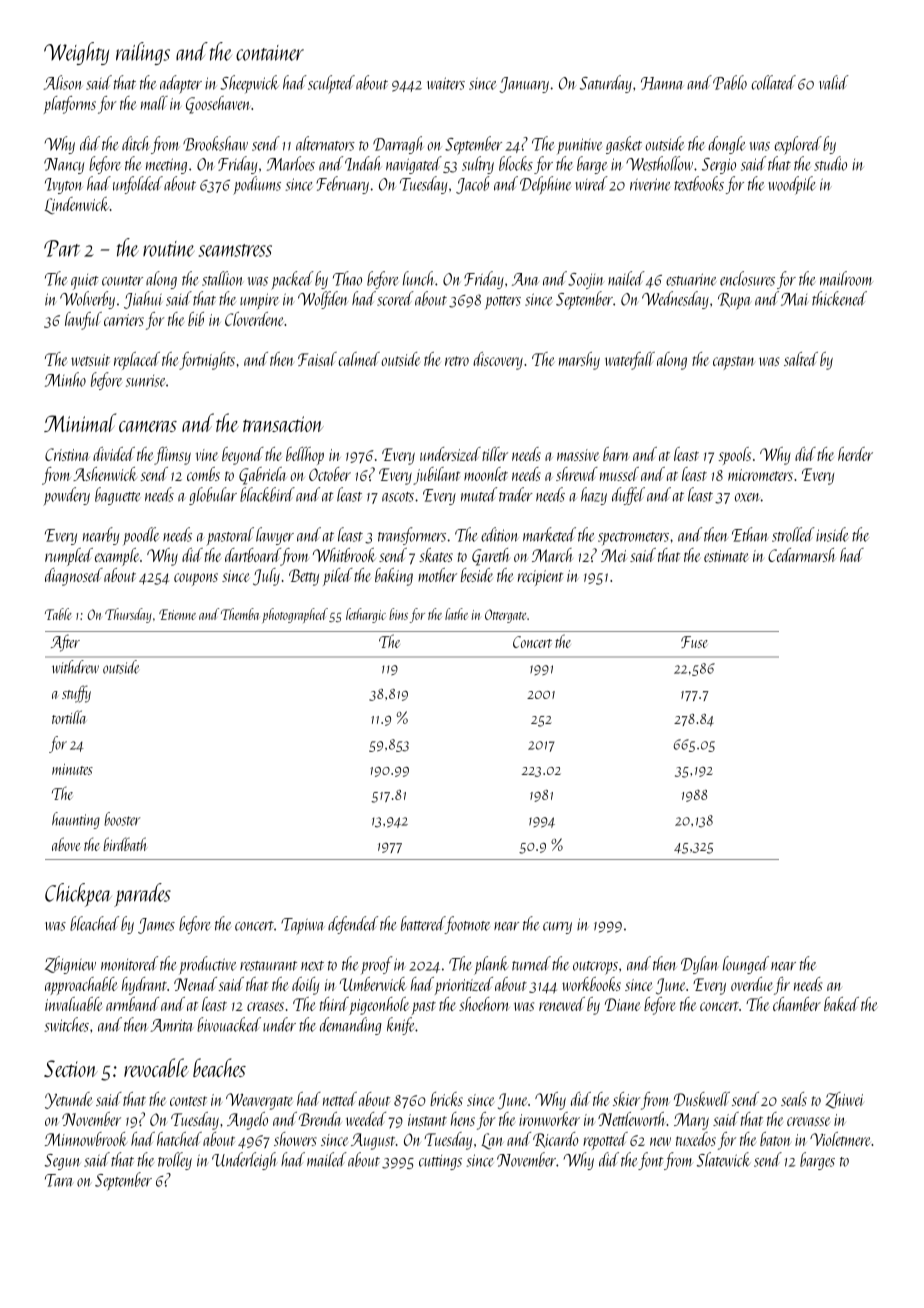  What do you see at coordinates (156, 926) in the document?
I see `James` at bounding box center [156, 926].
